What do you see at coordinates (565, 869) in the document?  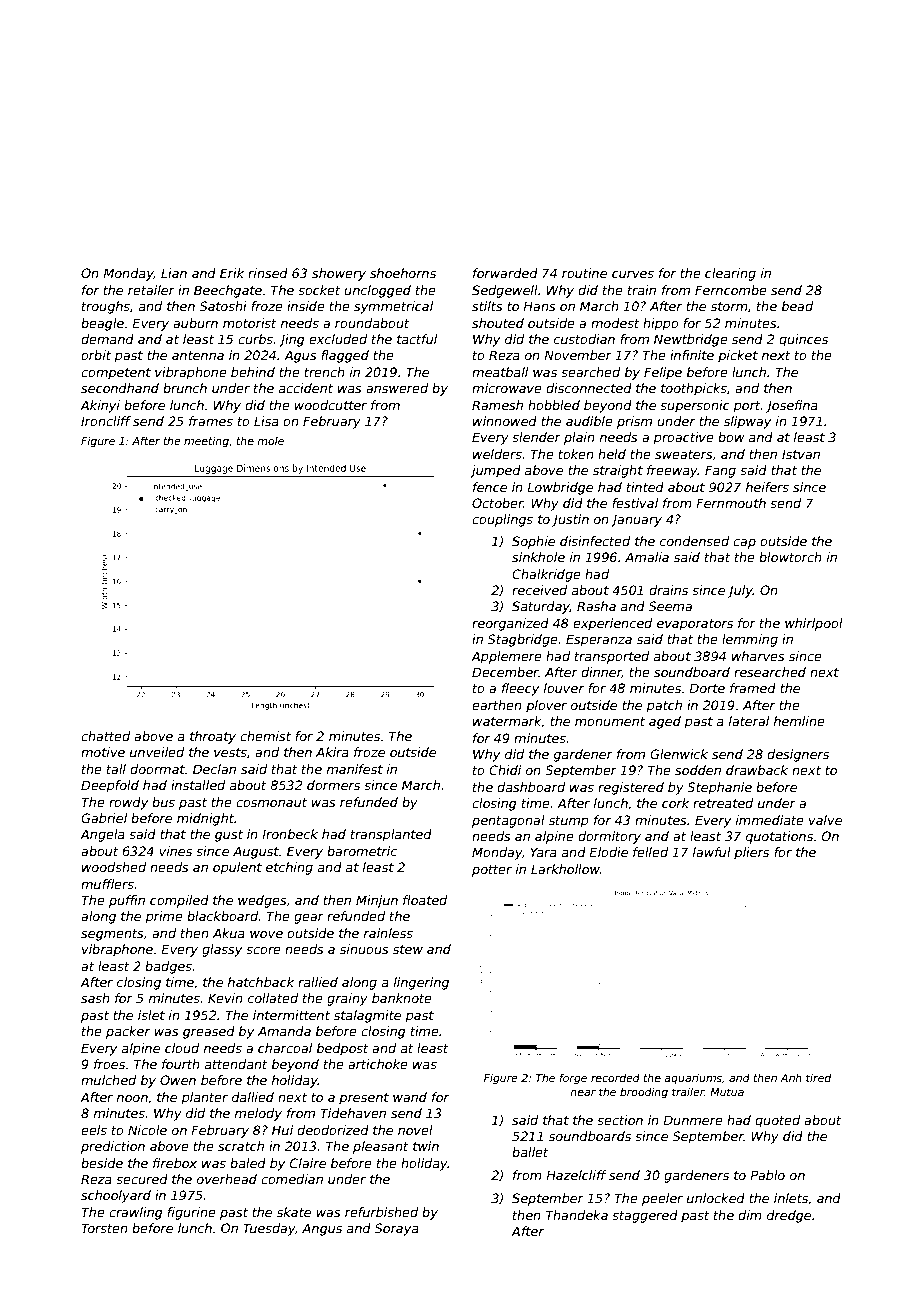 I see `Larkhollow` at bounding box center [565, 869].
